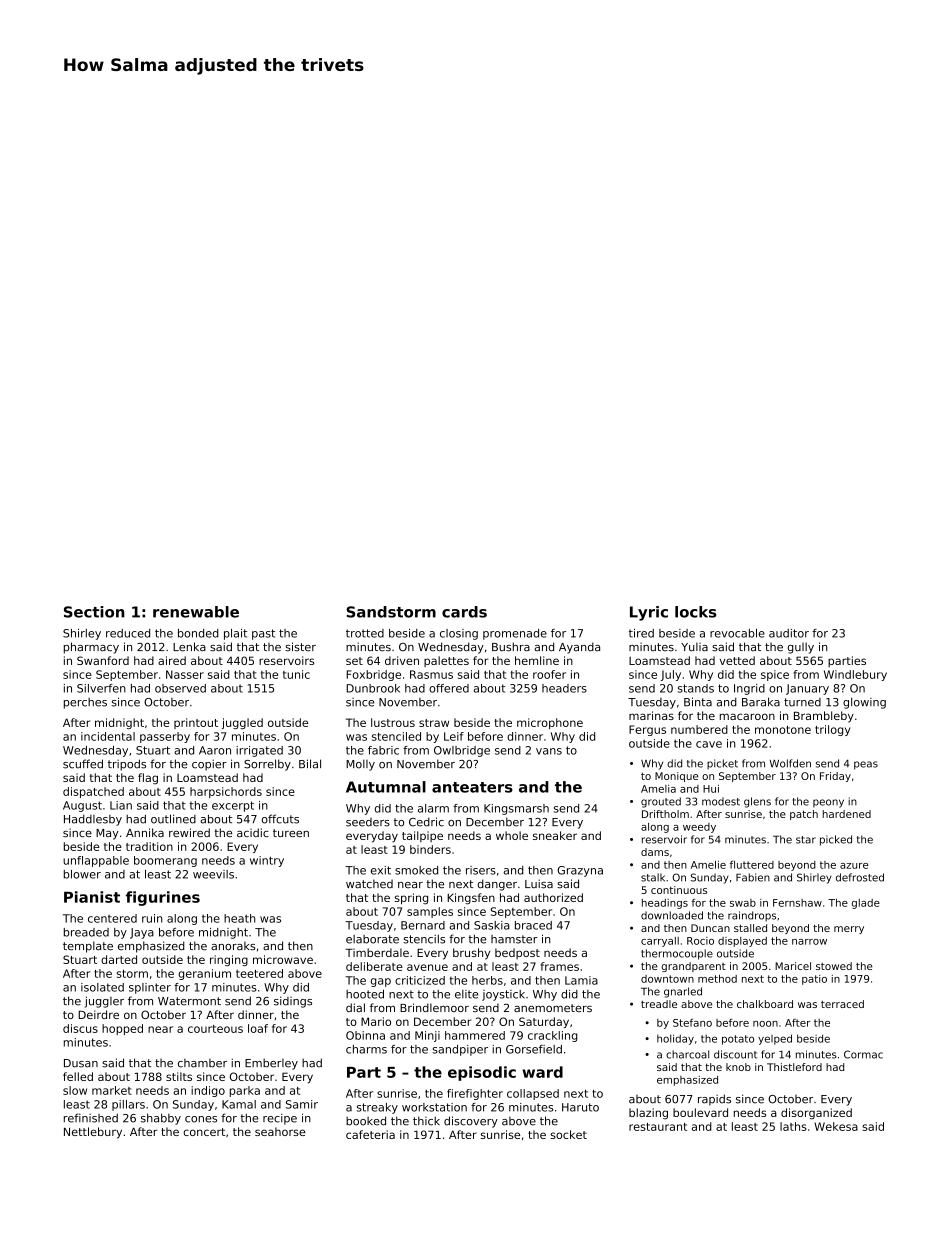  What do you see at coordinates (201, 1119) in the screenshot?
I see `cones` at bounding box center [201, 1119].
